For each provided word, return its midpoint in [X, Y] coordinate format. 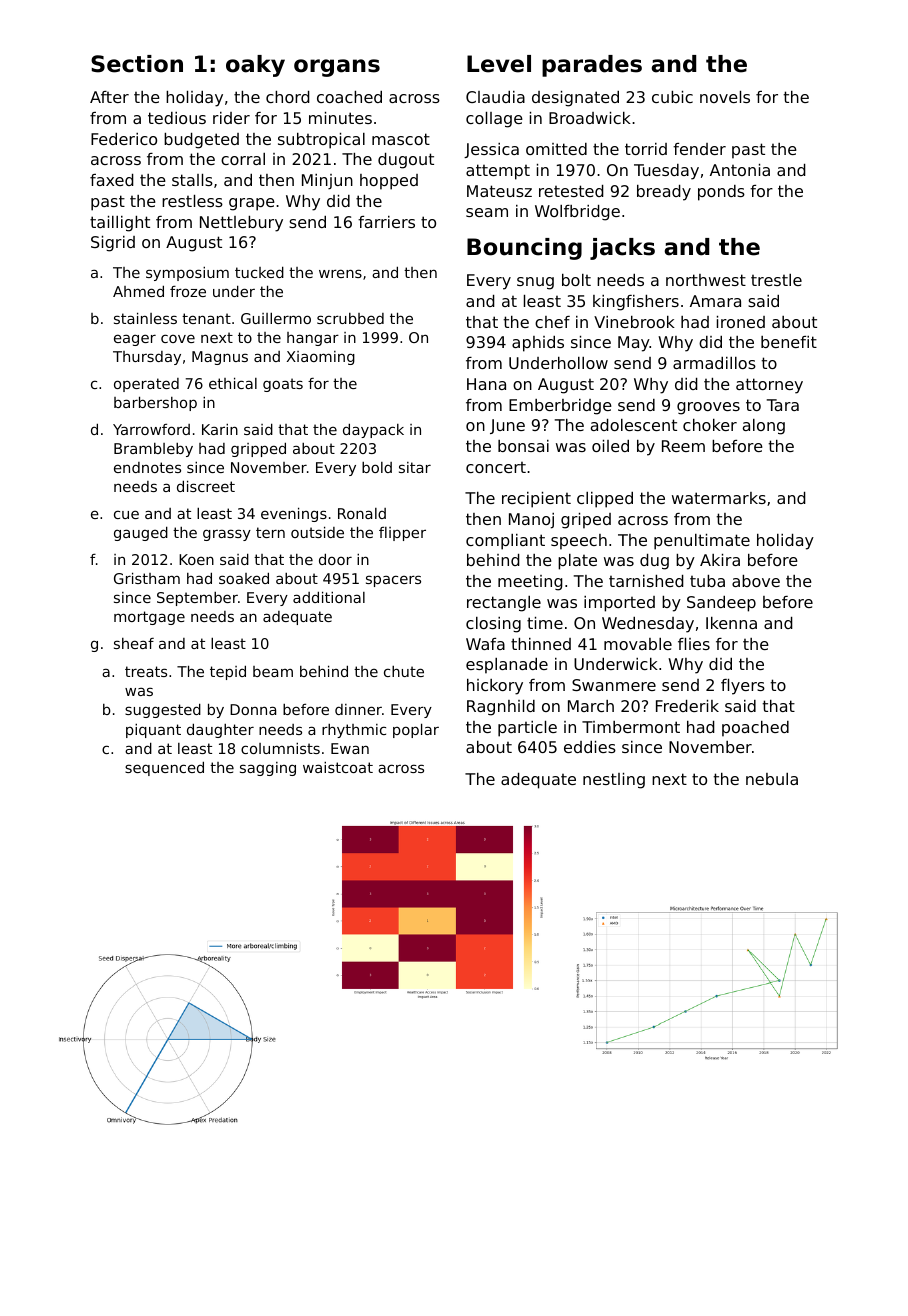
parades [592, 66]
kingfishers [636, 303]
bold [377, 467]
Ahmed [138, 291]
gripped [258, 449]
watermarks [719, 498]
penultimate [702, 542]
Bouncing [524, 249]
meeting [530, 583]
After [109, 97]
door [335, 559]
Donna [253, 709]
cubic [672, 97]
